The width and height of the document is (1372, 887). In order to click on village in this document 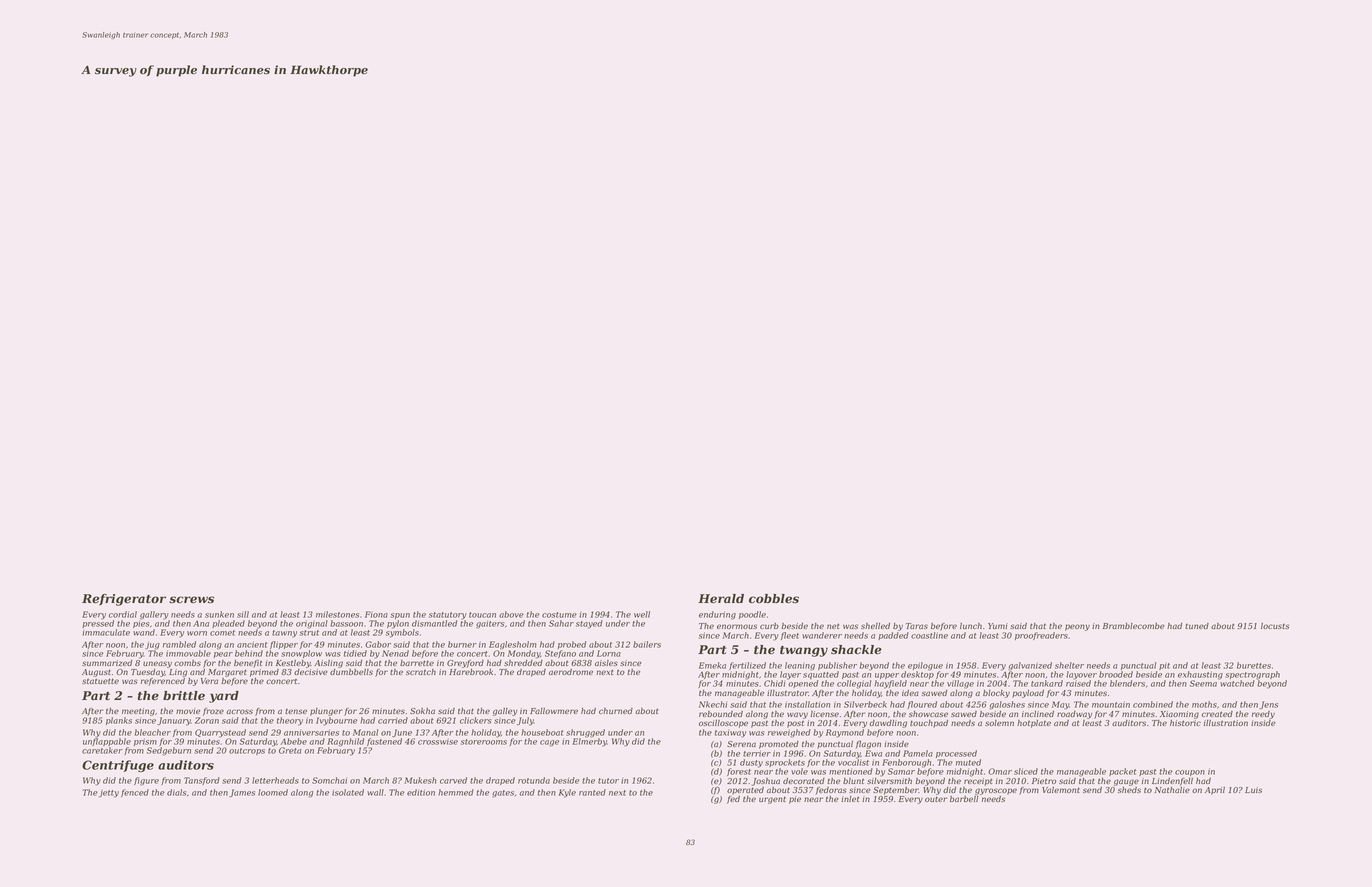, I will do `click(960, 684)`.
